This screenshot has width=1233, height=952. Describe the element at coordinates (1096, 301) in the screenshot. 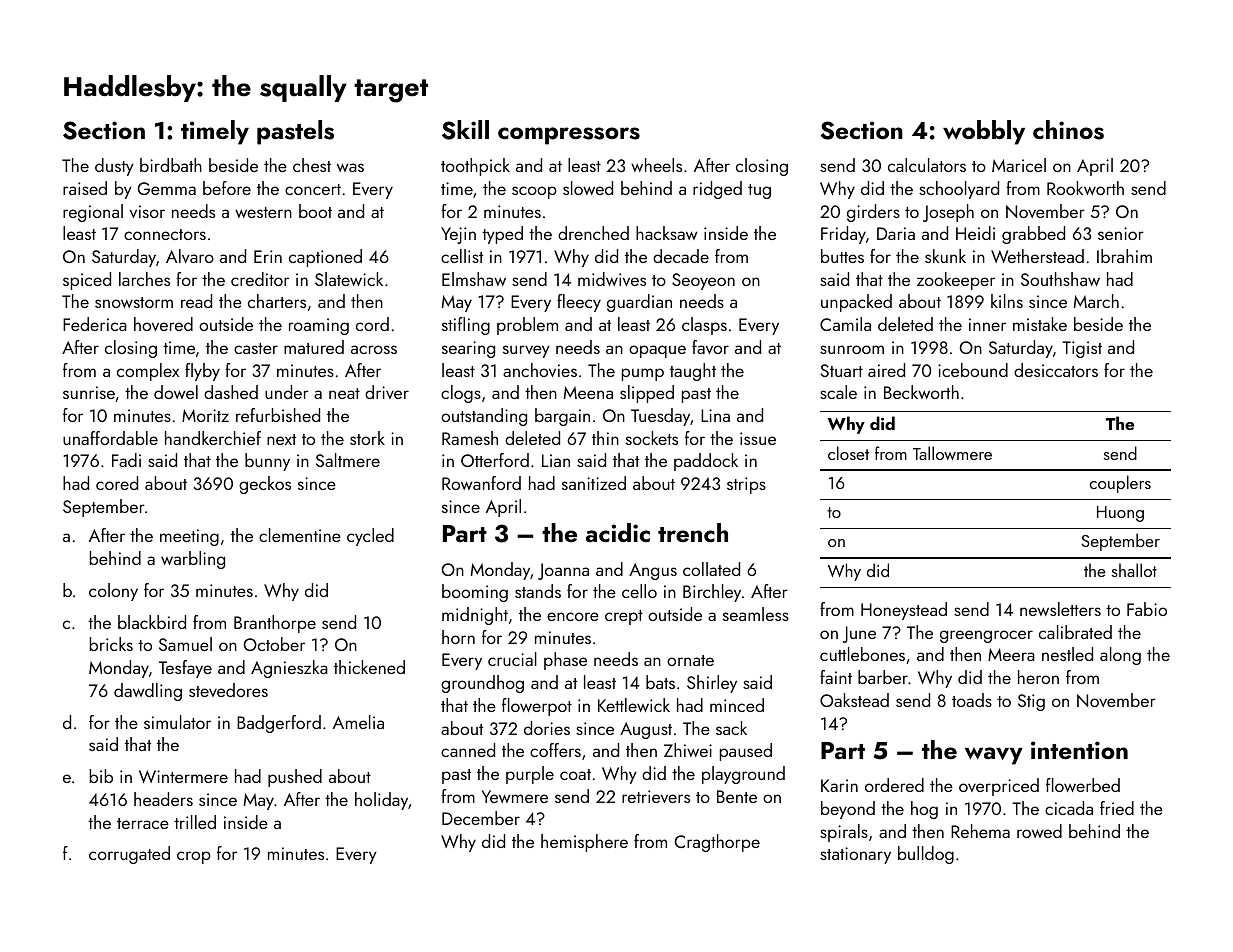

I see `March` at that location.
